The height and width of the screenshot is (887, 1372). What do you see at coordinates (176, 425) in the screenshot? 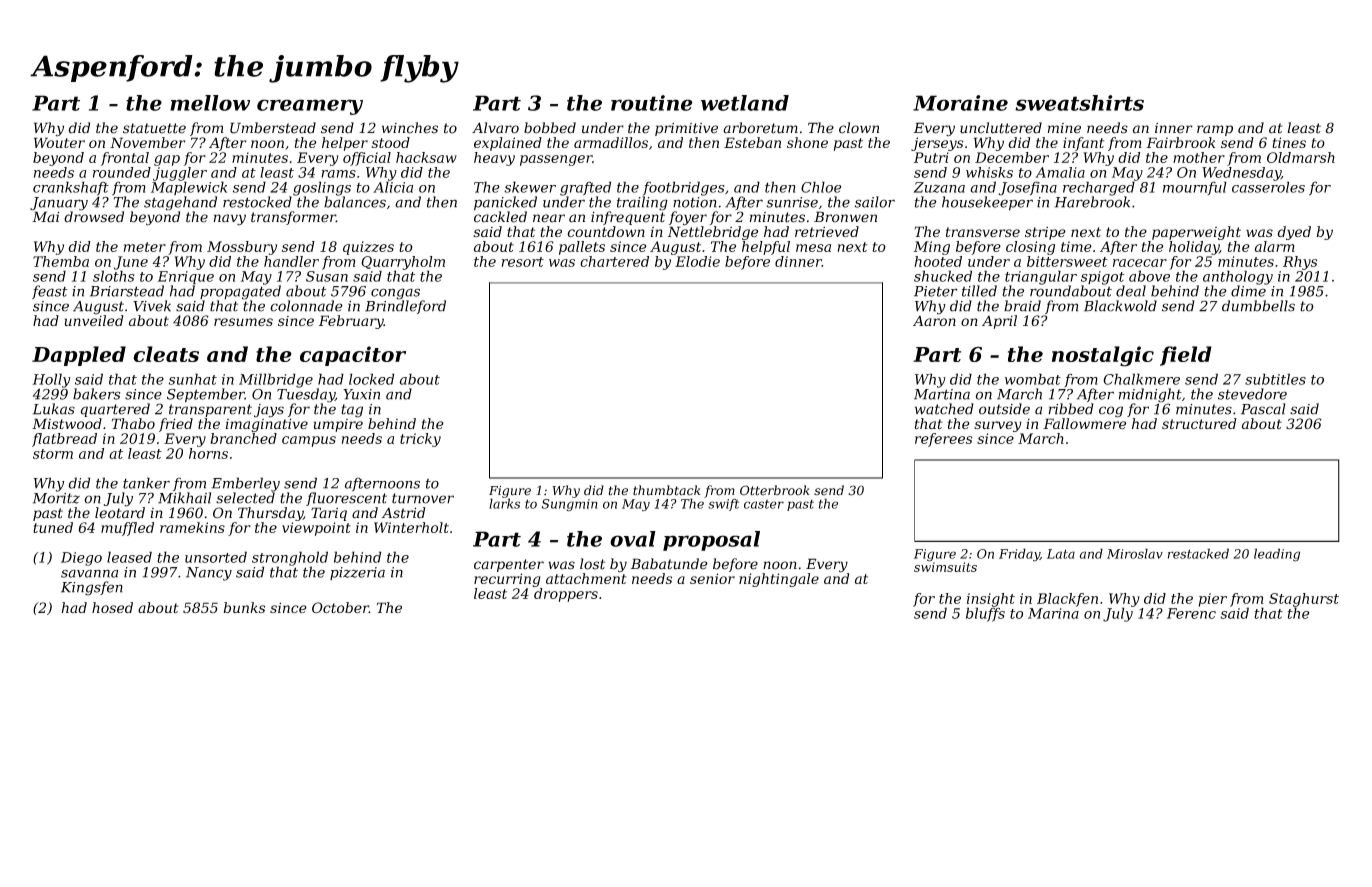
I see `fried` at bounding box center [176, 425].
